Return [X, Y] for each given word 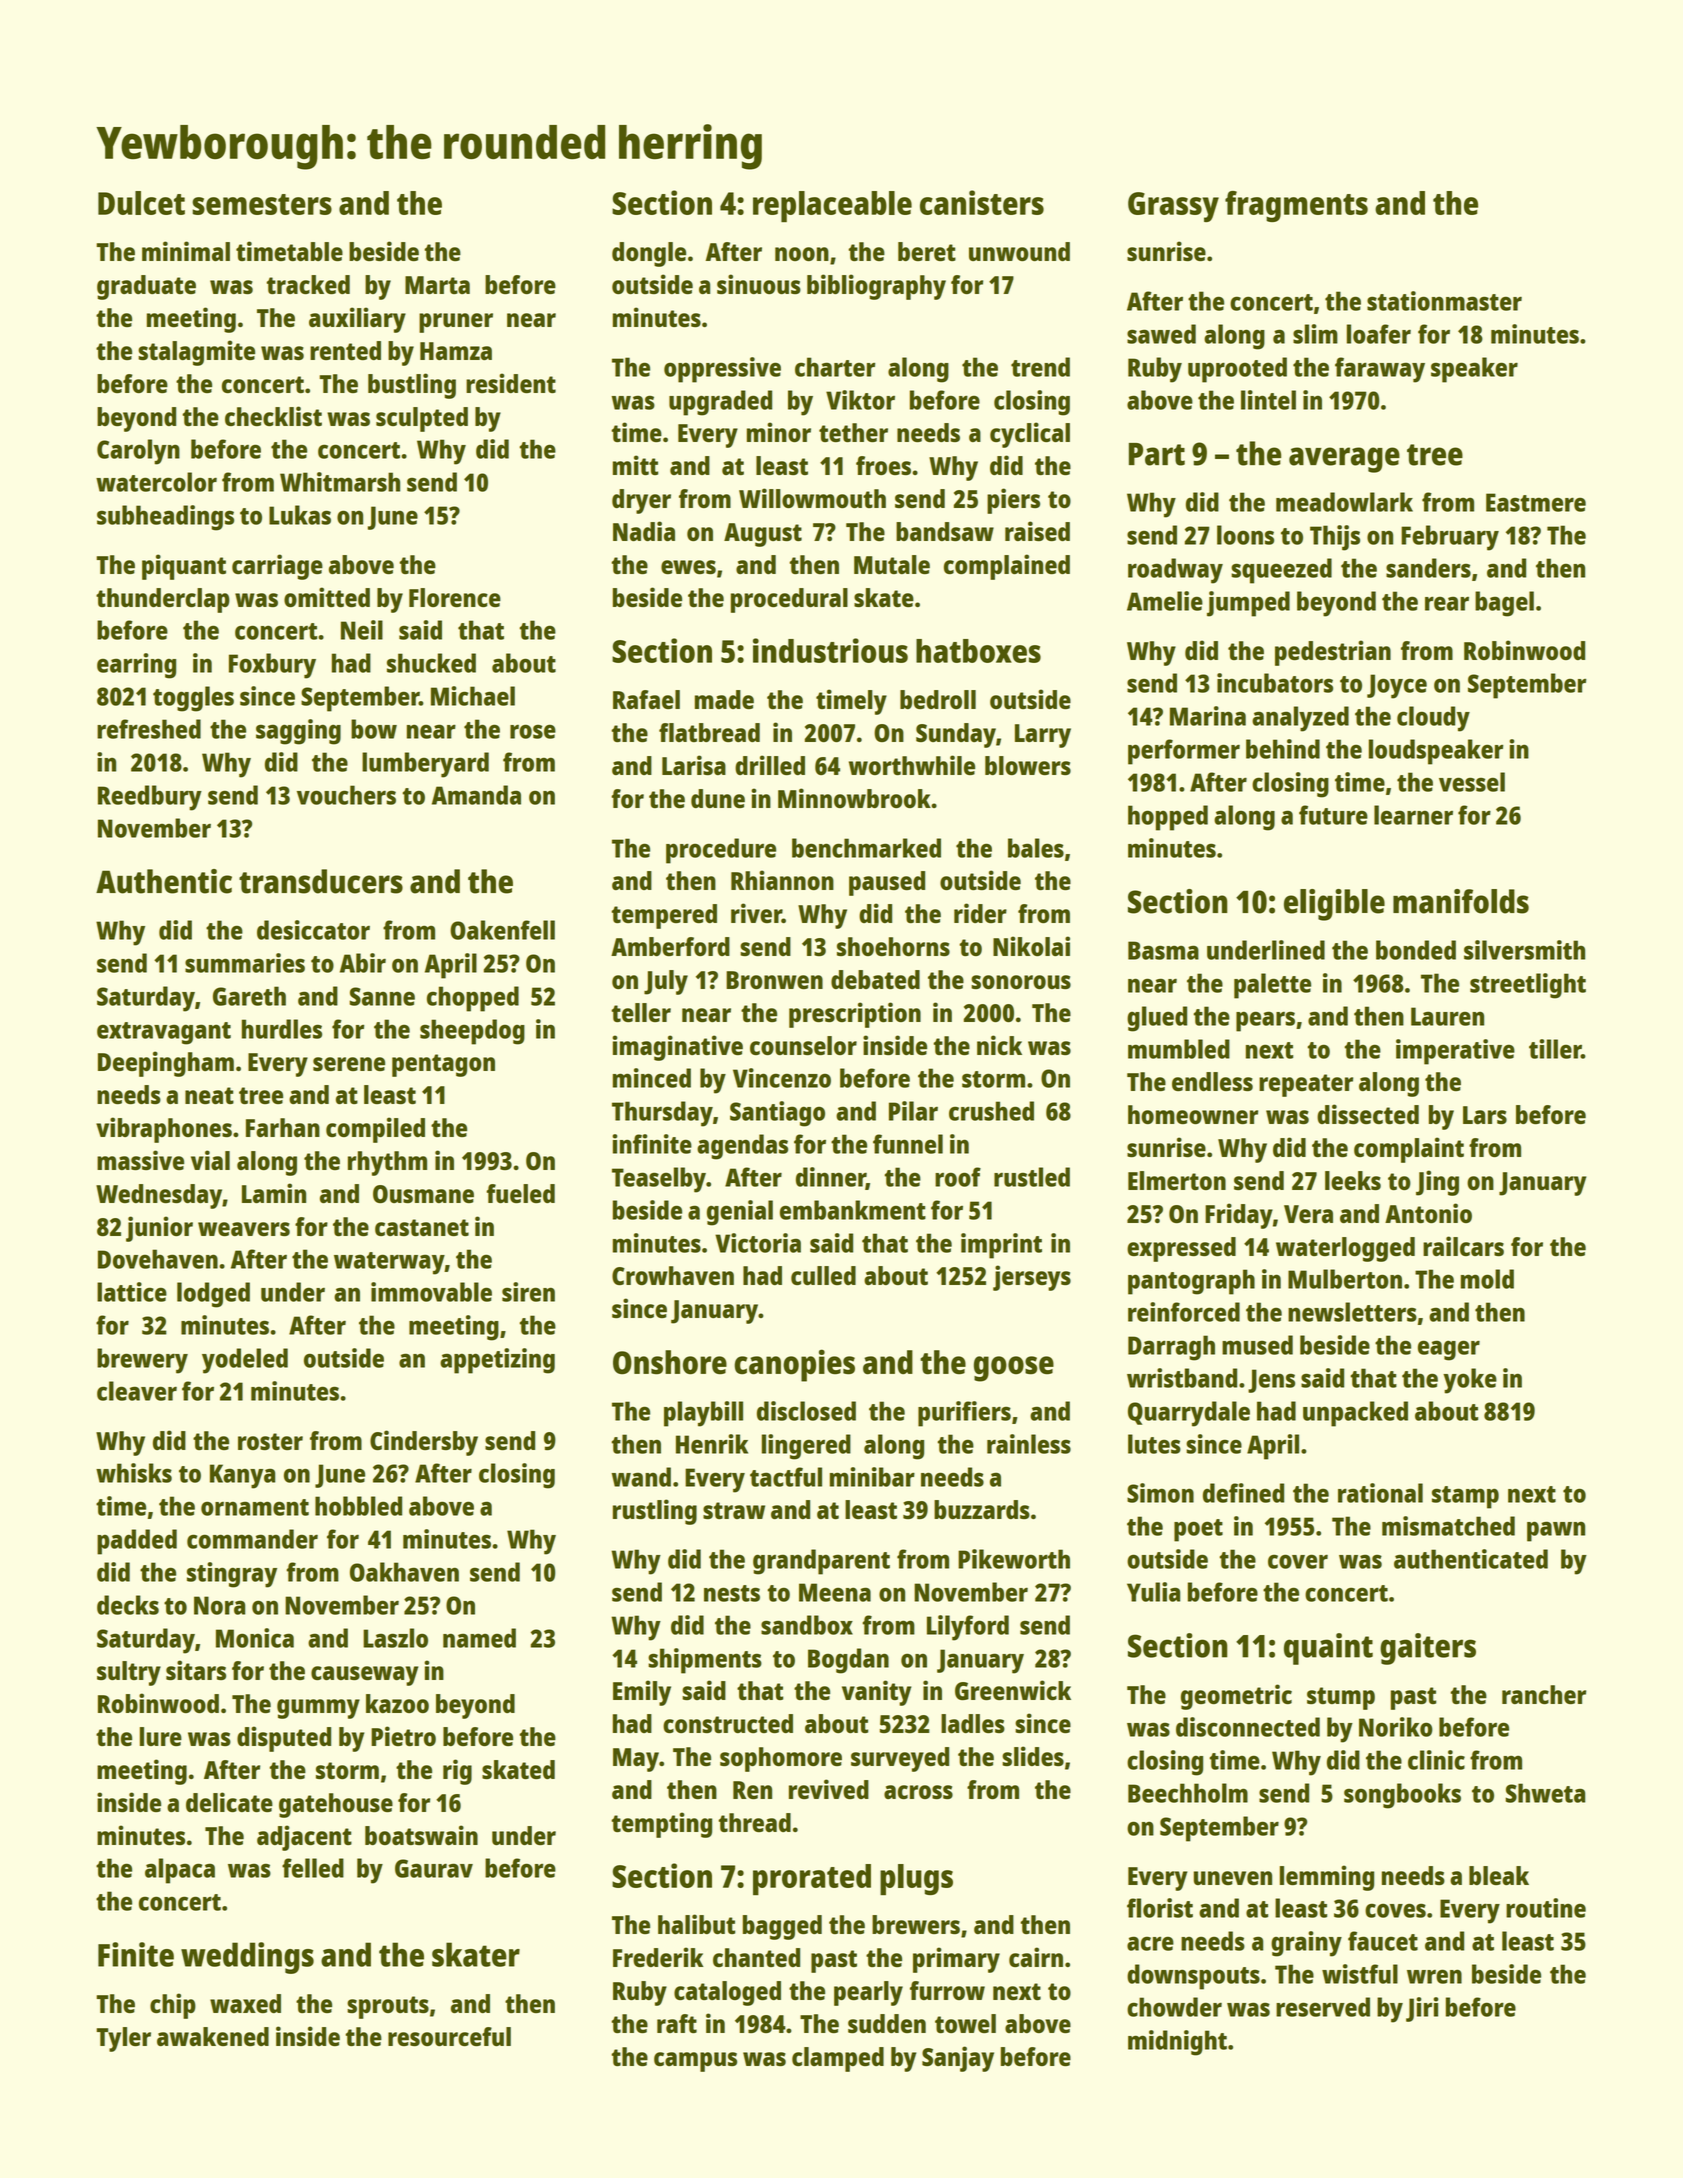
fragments [1296, 206]
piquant [184, 567]
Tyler [123, 2039]
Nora [219, 1605]
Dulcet [141, 203]
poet [1198, 1530]
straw [734, 1510]
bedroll [938, 699]
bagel [1504, 604]
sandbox [807, 1625]
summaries [245, 963]
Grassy [1173, 207]
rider [980, 913]
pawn [1556, 1531]
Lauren [1447, 1016]
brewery [142, 1361]
